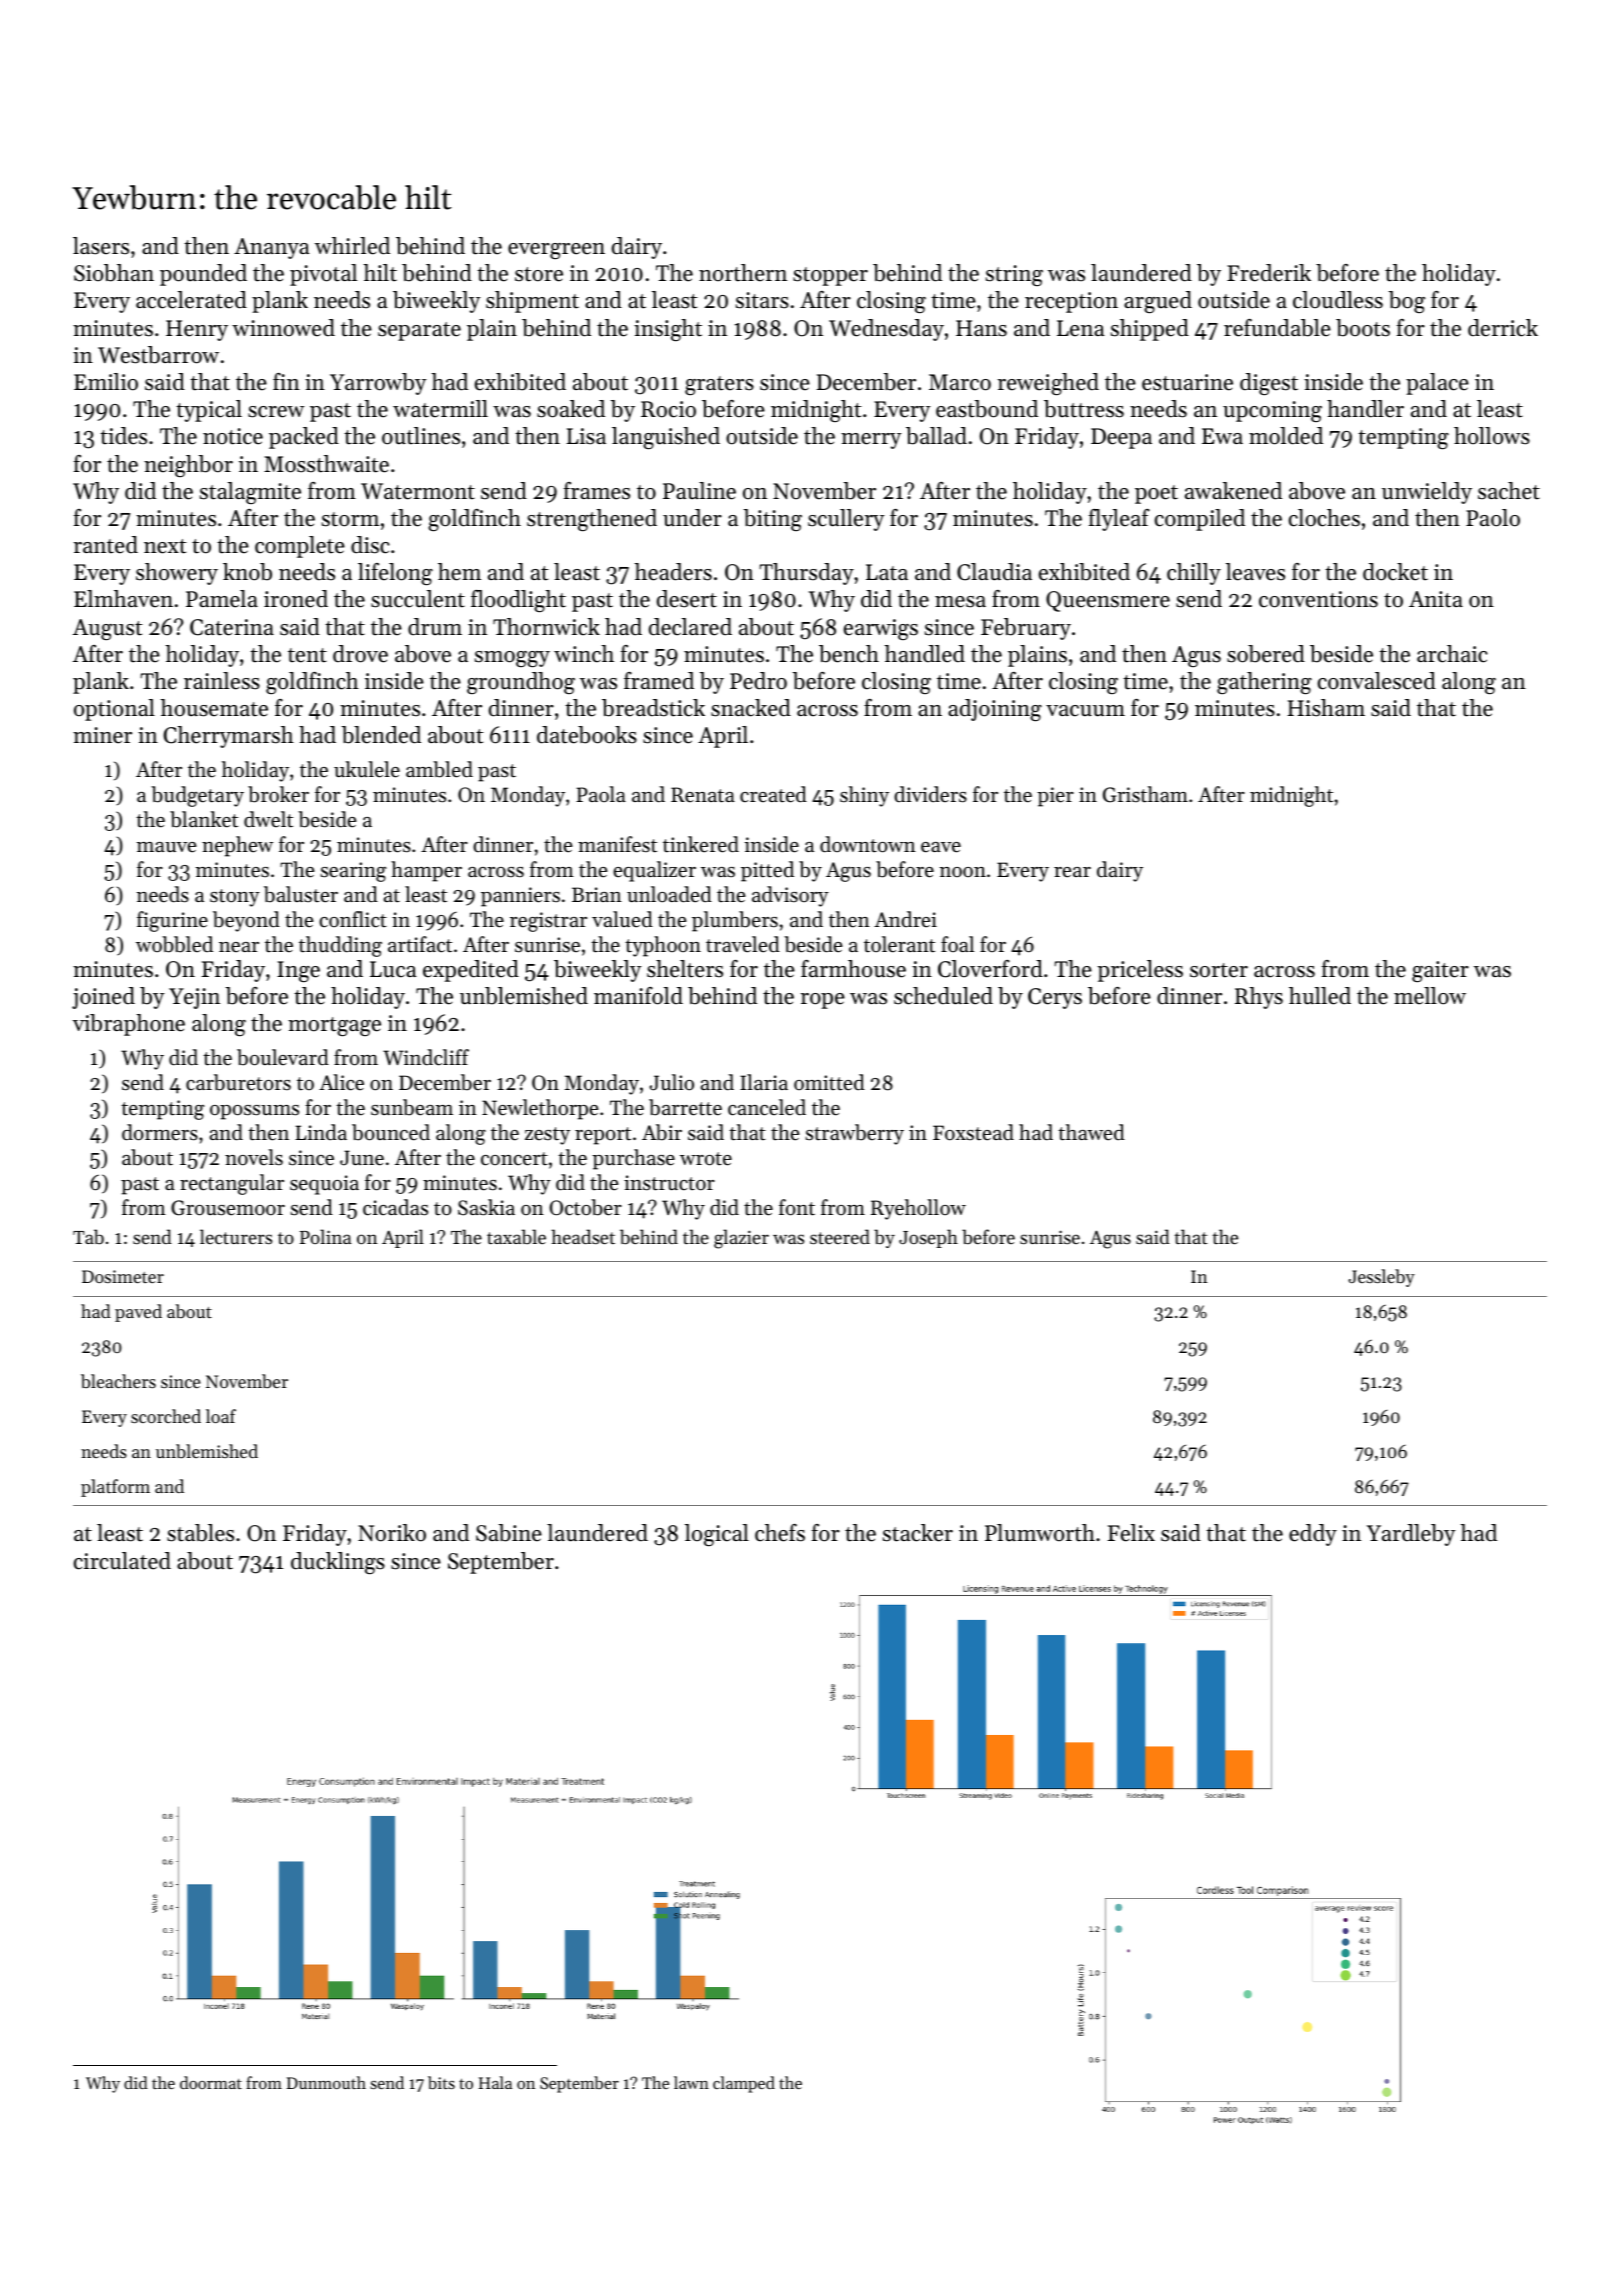 The height and width of the image is (2292, 1620). I want to click on mellow, so click(1430, 996).
